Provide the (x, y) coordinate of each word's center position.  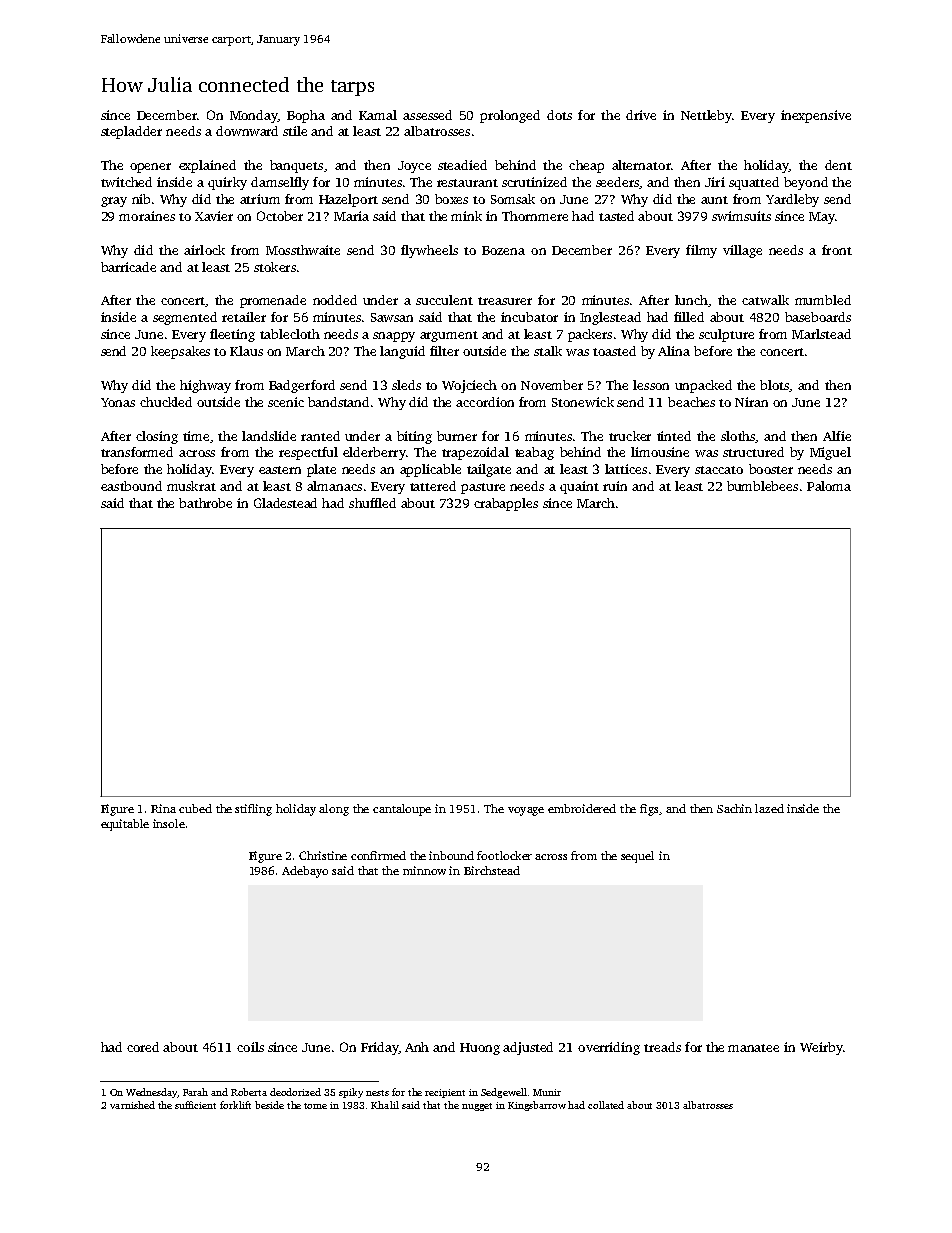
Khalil (385, 1105)
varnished (132, 1105)
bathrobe (205, 503)
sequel (637, 857)
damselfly (280, 183)
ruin (615, 486)
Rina (163, 808)
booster (771, 469)
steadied (462, 165)
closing (157, 437)
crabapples (506, 504)
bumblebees (762, 486)
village (742, 251)
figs (650, 810)
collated (606, 1105)
